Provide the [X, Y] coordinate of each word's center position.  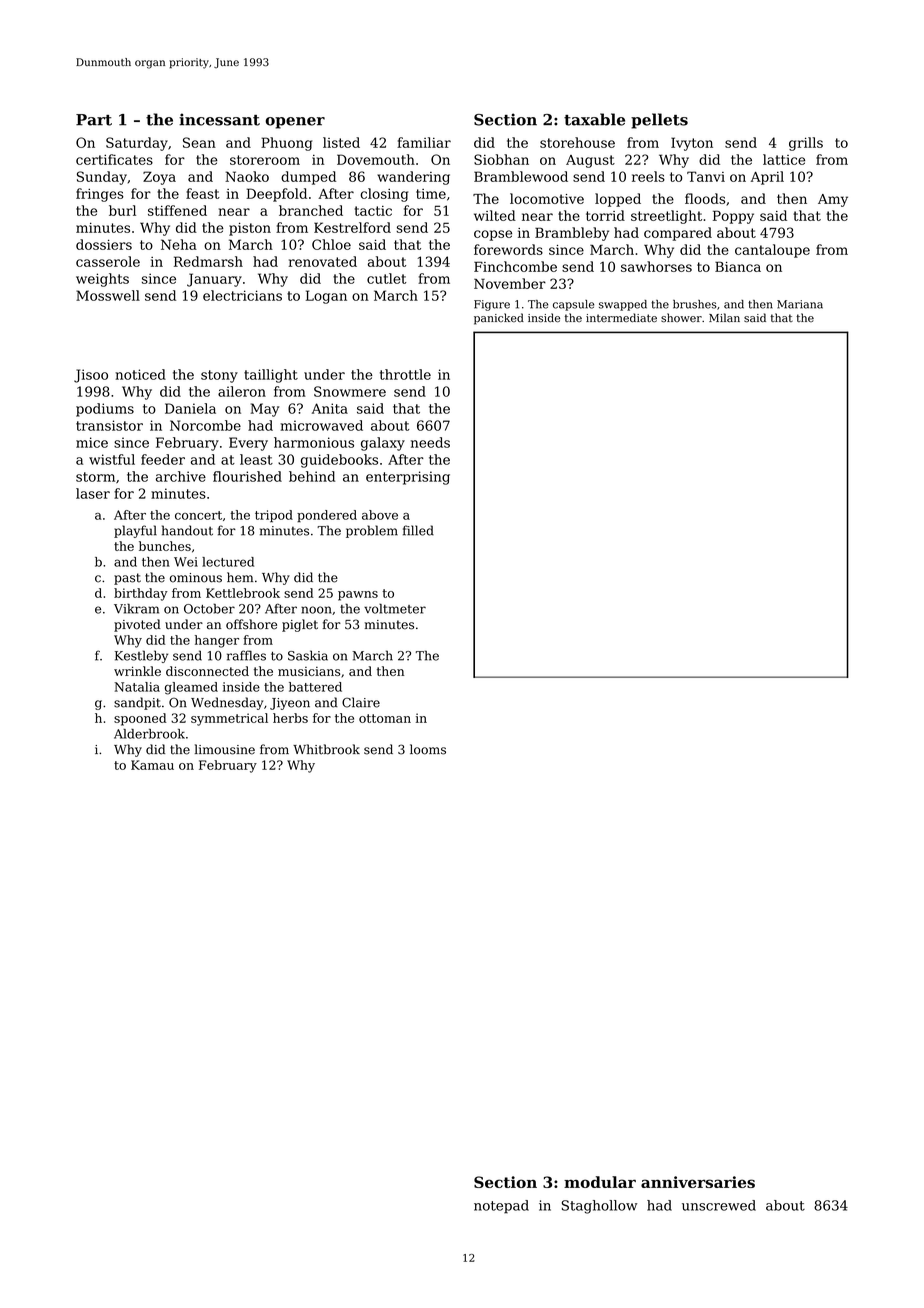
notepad [501, 1207]
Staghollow [599, 1207]
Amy [833, 200]
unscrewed [719, 1205]
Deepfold [276, 195]
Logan [326, 297]
